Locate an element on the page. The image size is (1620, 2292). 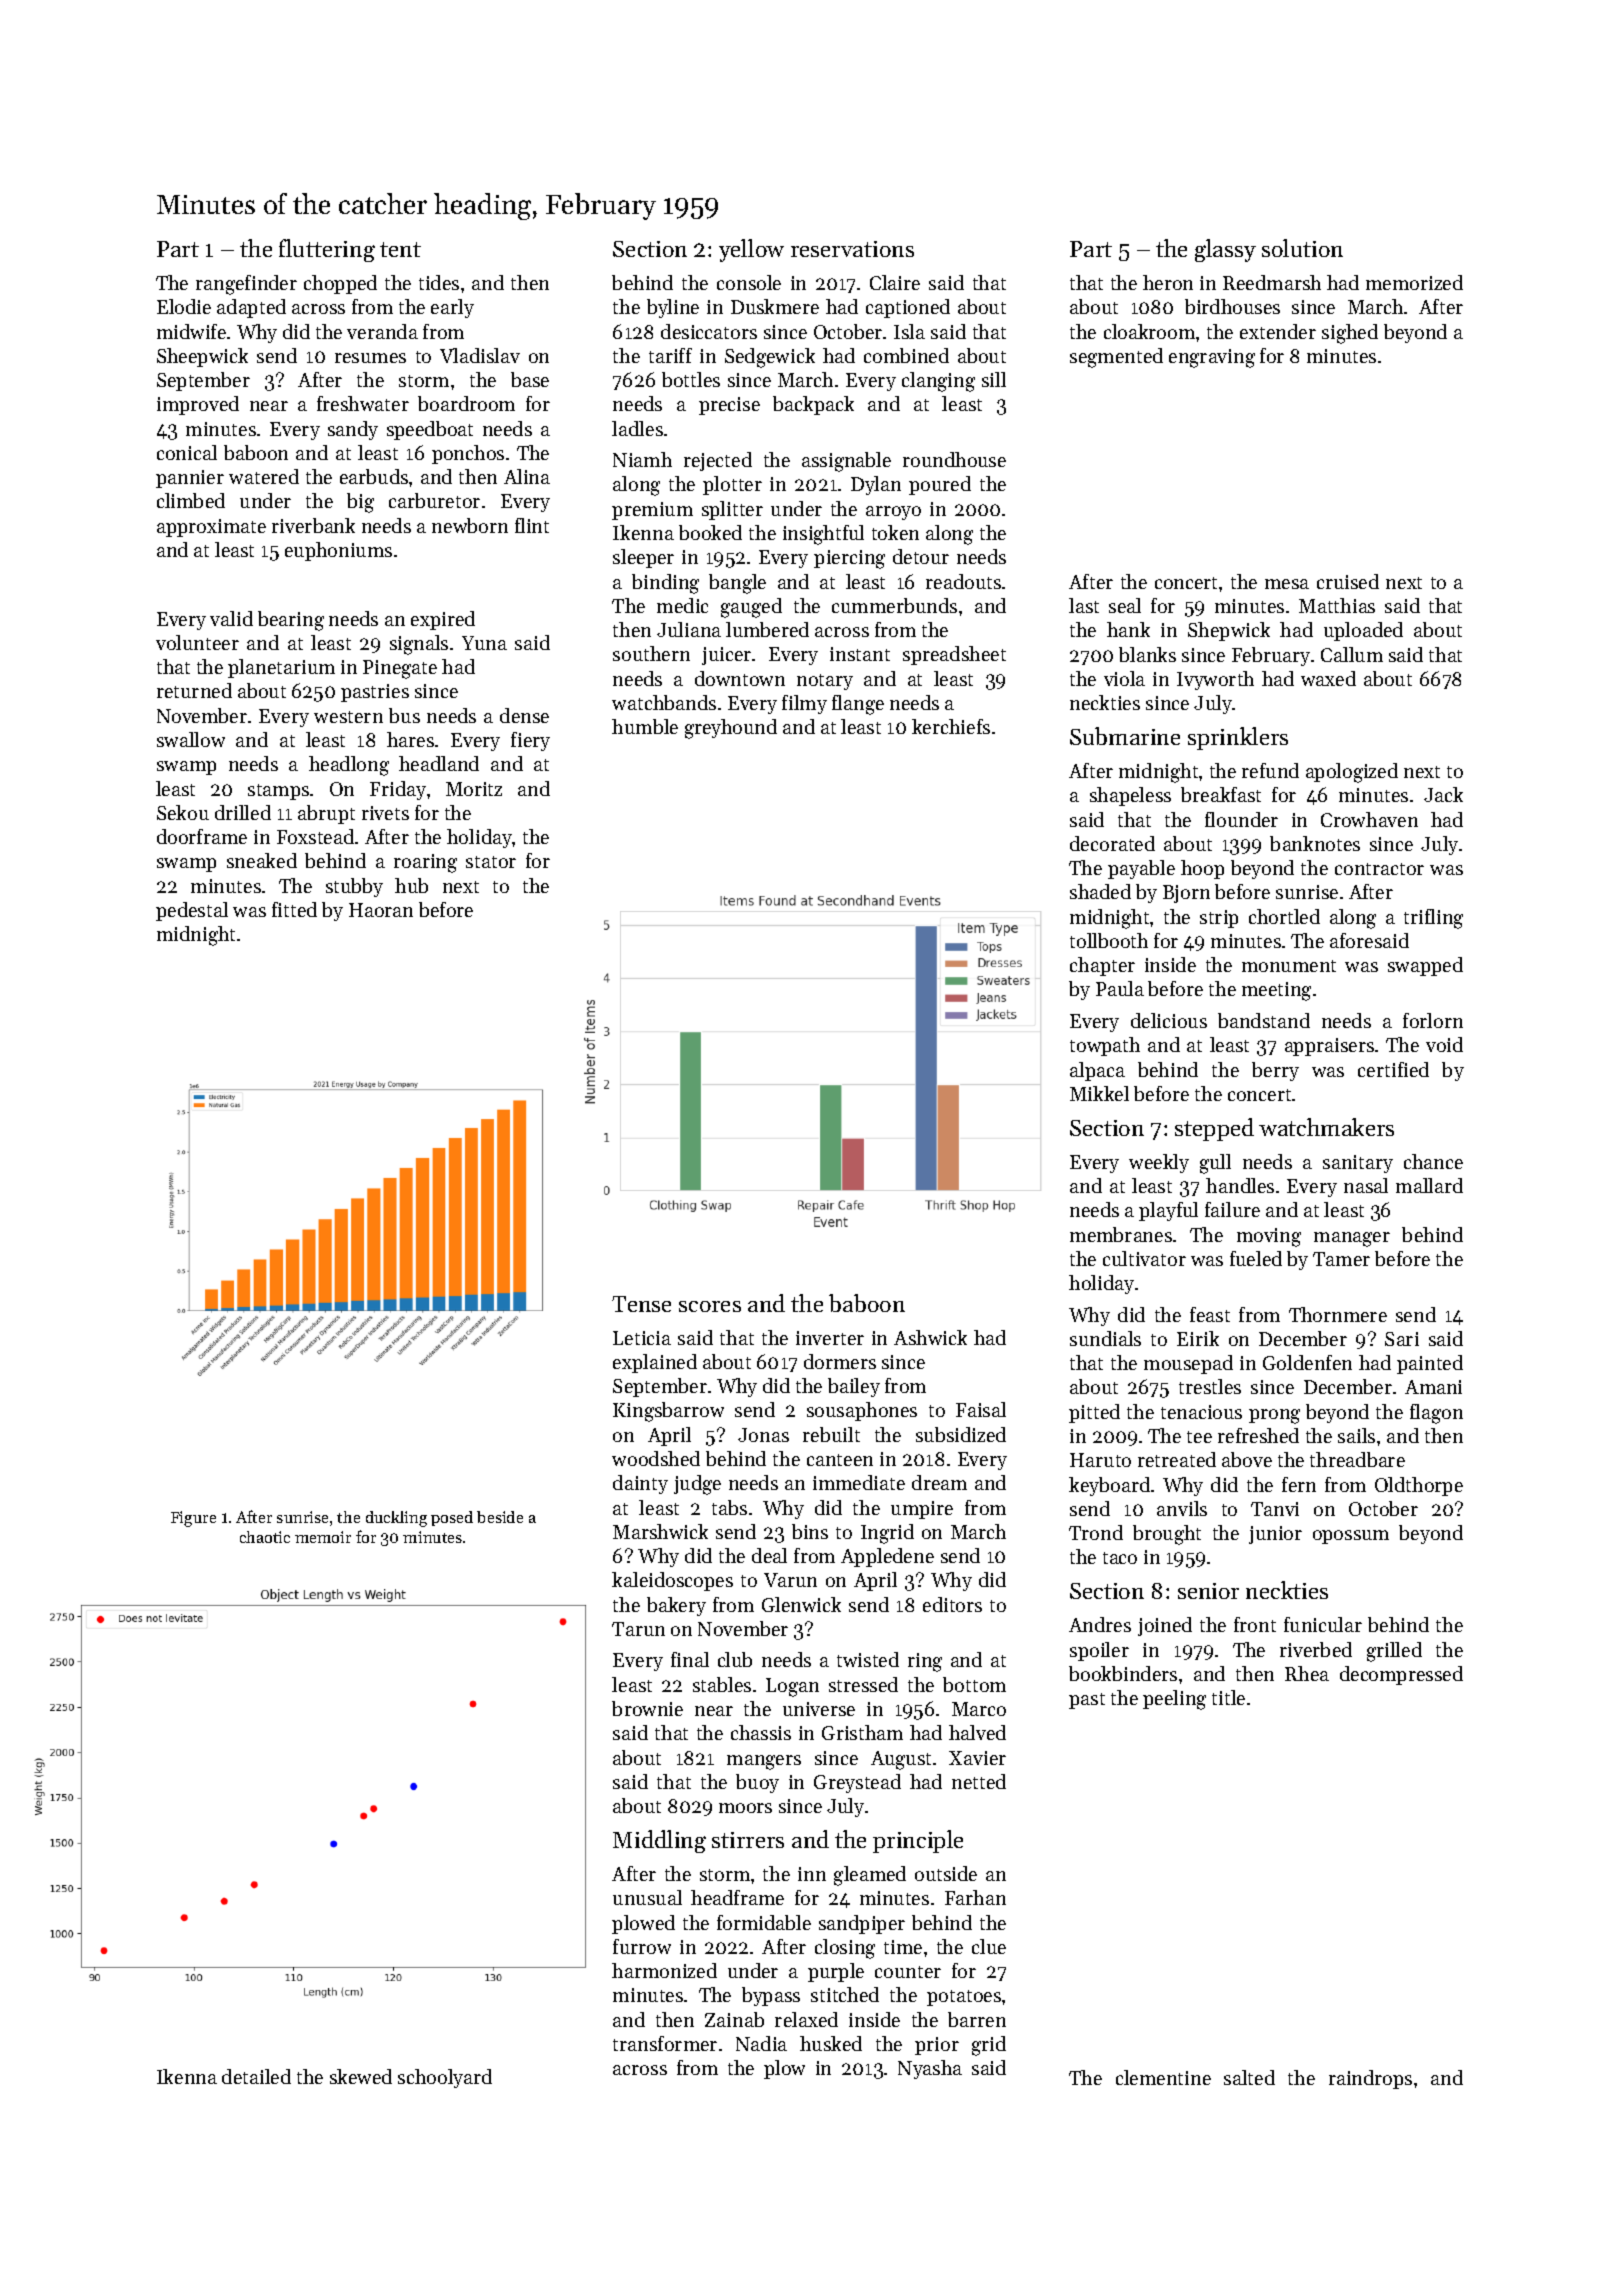
detailed is located at coordinates (256, 2076).
